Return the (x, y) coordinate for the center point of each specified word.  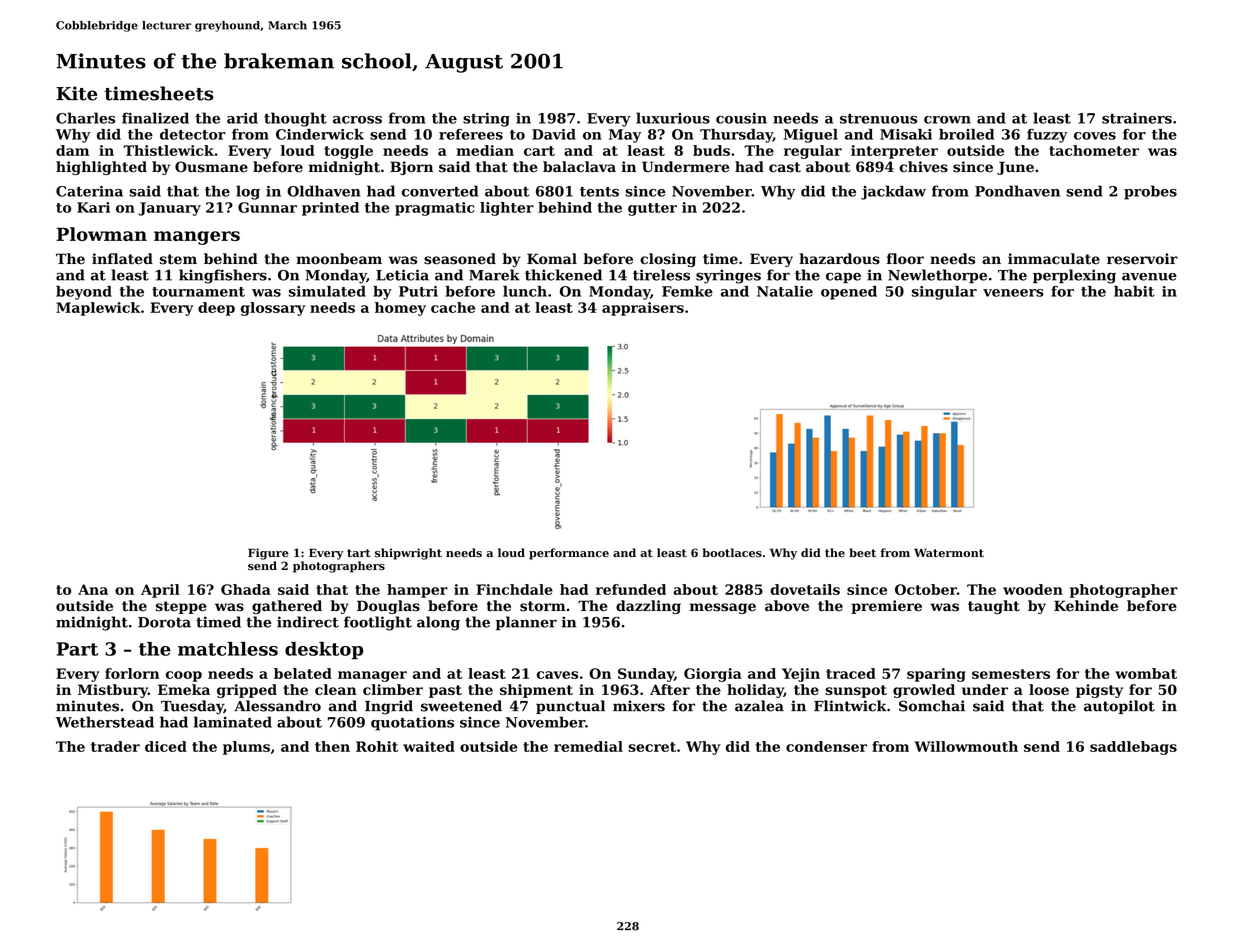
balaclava (579, 167)
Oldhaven (323, 191)
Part (77, 649)
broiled (966, 134)
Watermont (949, 552)
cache (453, 307)
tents (599, 192)
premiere (886, 607)
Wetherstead (105, 722)
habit (1134, 291)
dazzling (648, 607)
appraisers (643, 309)
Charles (85, 118)
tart (359, 553)
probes (1150, 192)
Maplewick (98, 309)
